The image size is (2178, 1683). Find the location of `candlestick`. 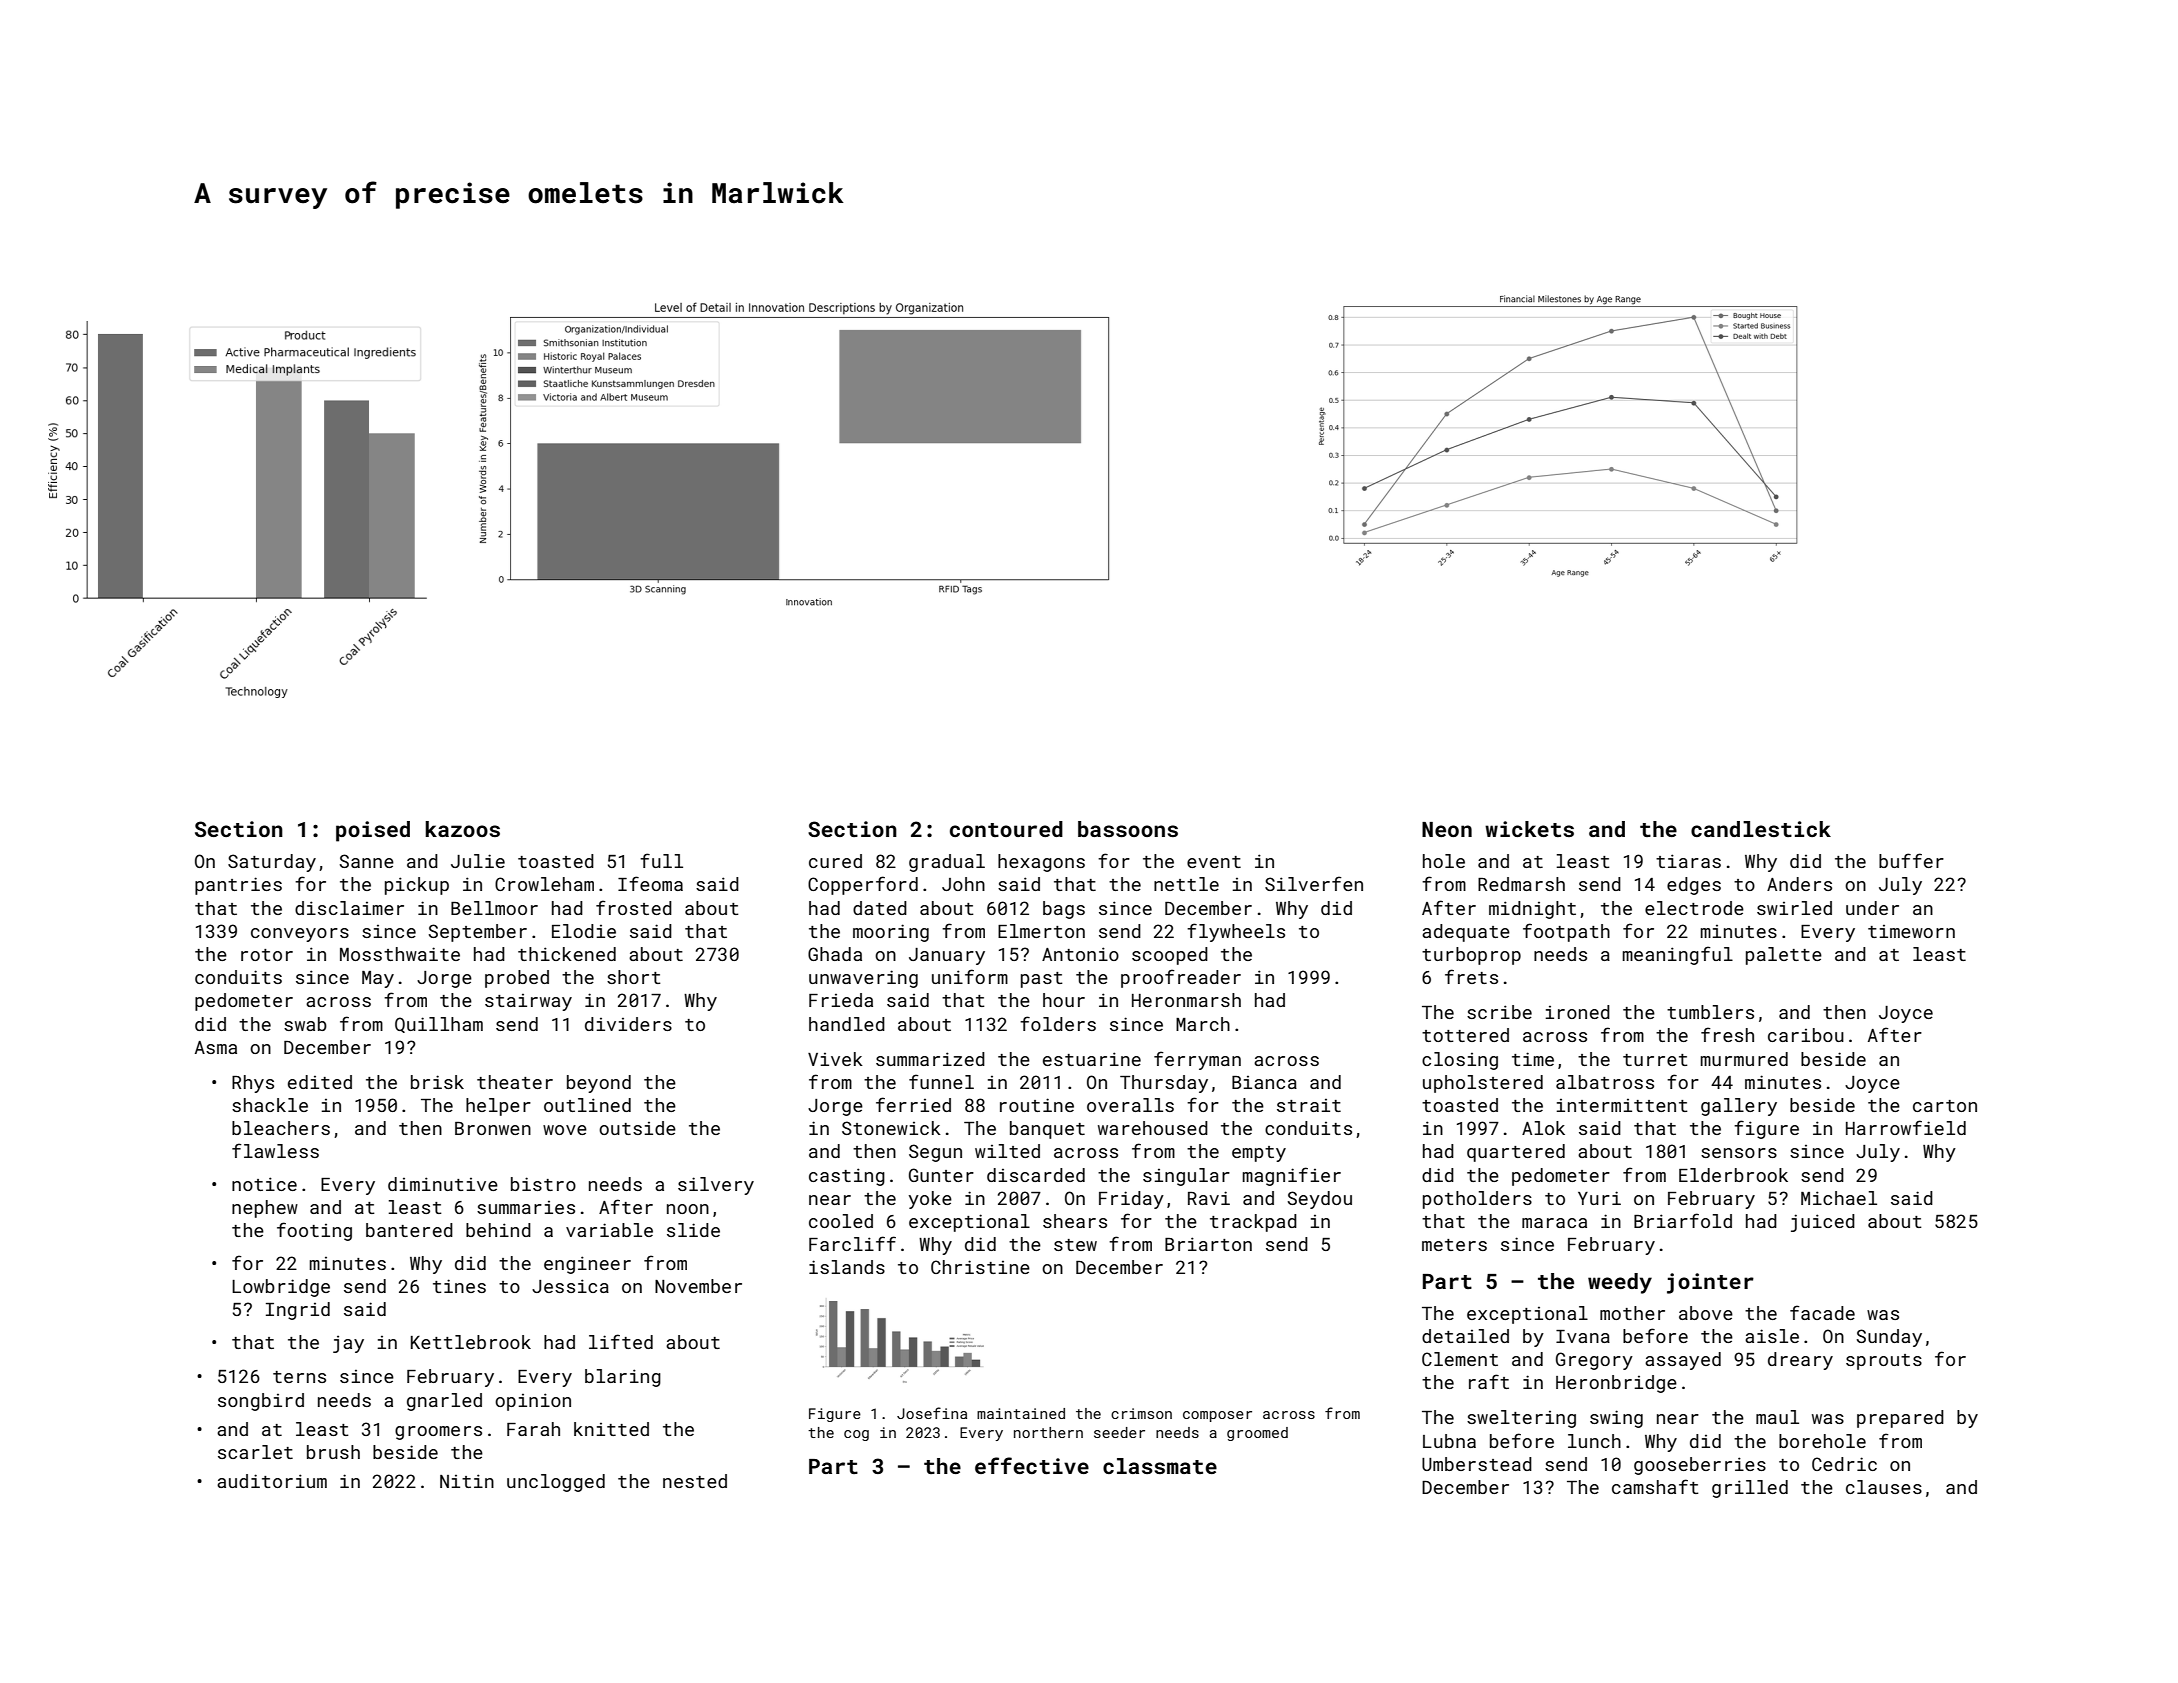

candlestick is located at coordinates (1761, 829).
